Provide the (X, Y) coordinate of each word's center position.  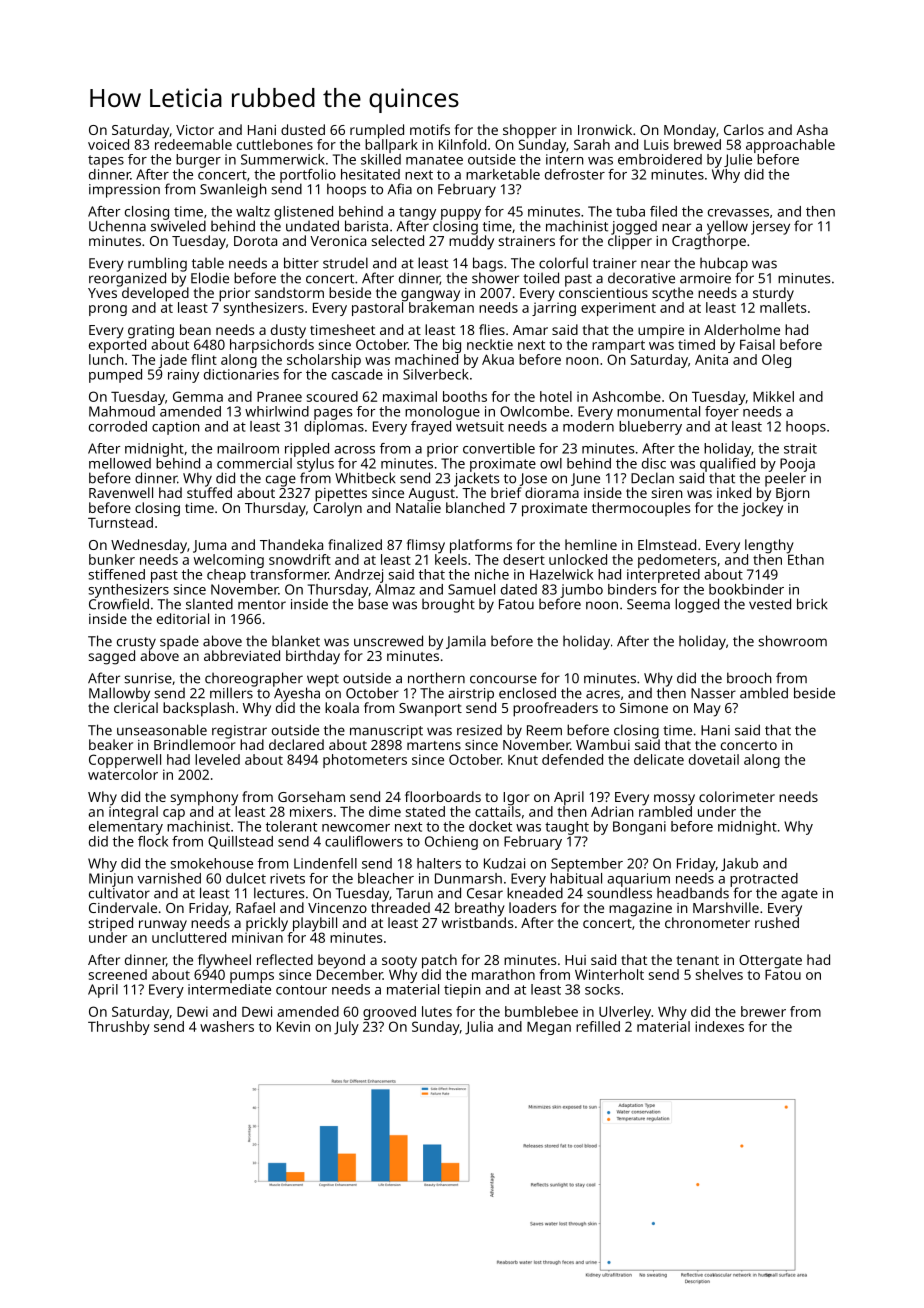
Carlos (744, 129)
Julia (479, 1028)
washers (227, 1026)
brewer (763, 1011)
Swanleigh (233, 190)
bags (488, 264)
